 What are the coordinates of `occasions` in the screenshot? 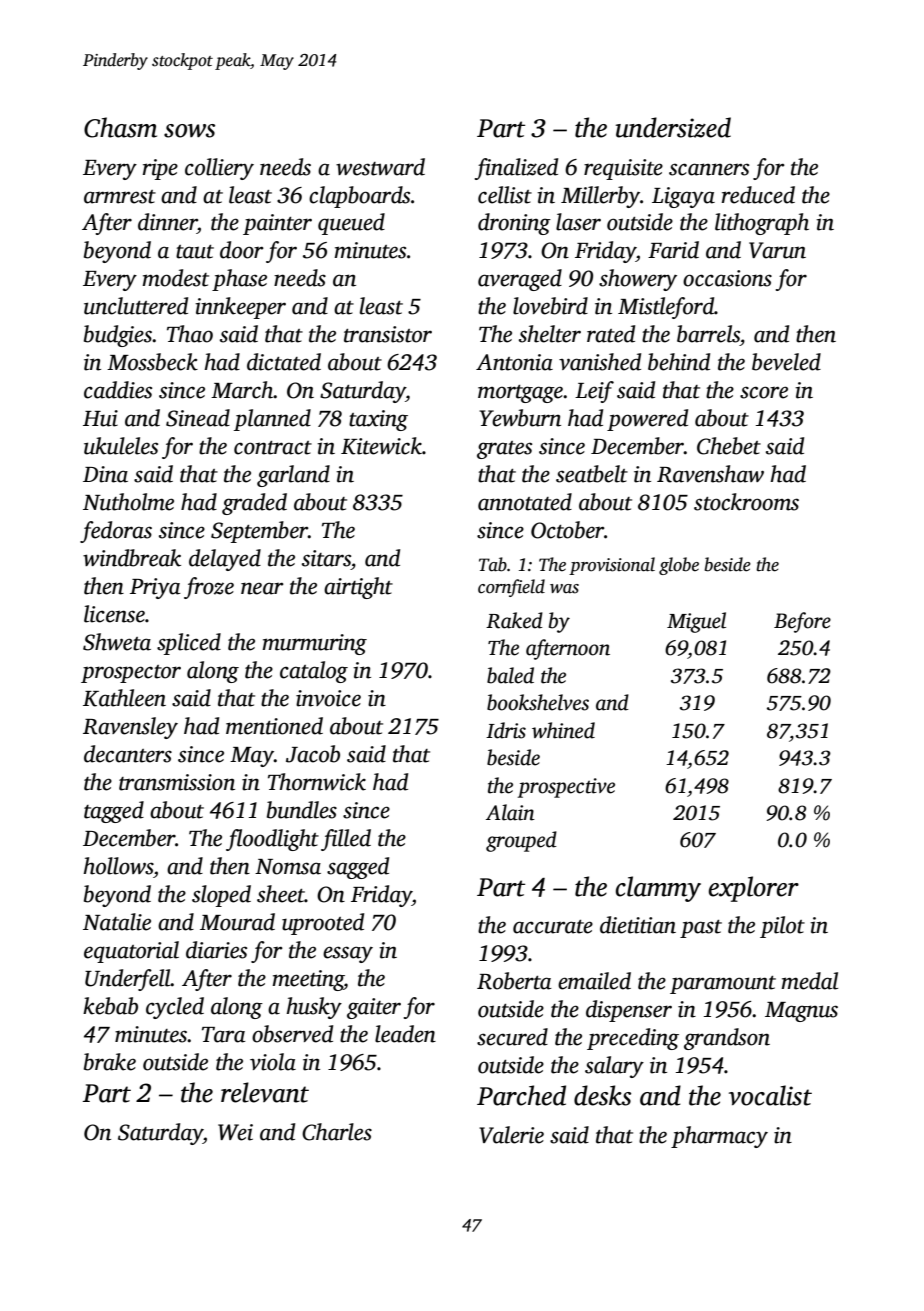 It's located at (727, 278).
